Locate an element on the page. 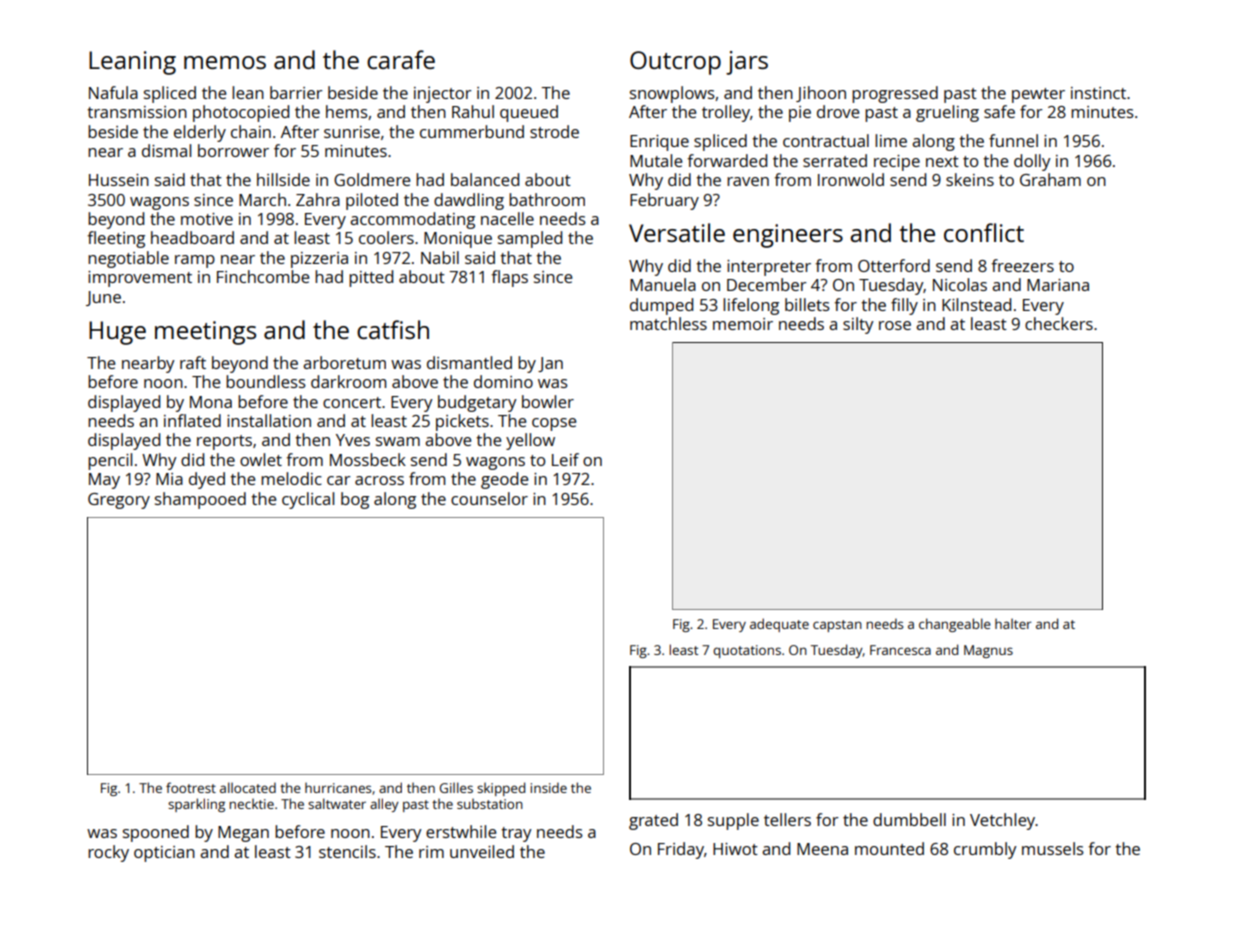 Image resolution: width=1233 pixels, height=952 pixels. counselor is located at coordinates (489, 498).
